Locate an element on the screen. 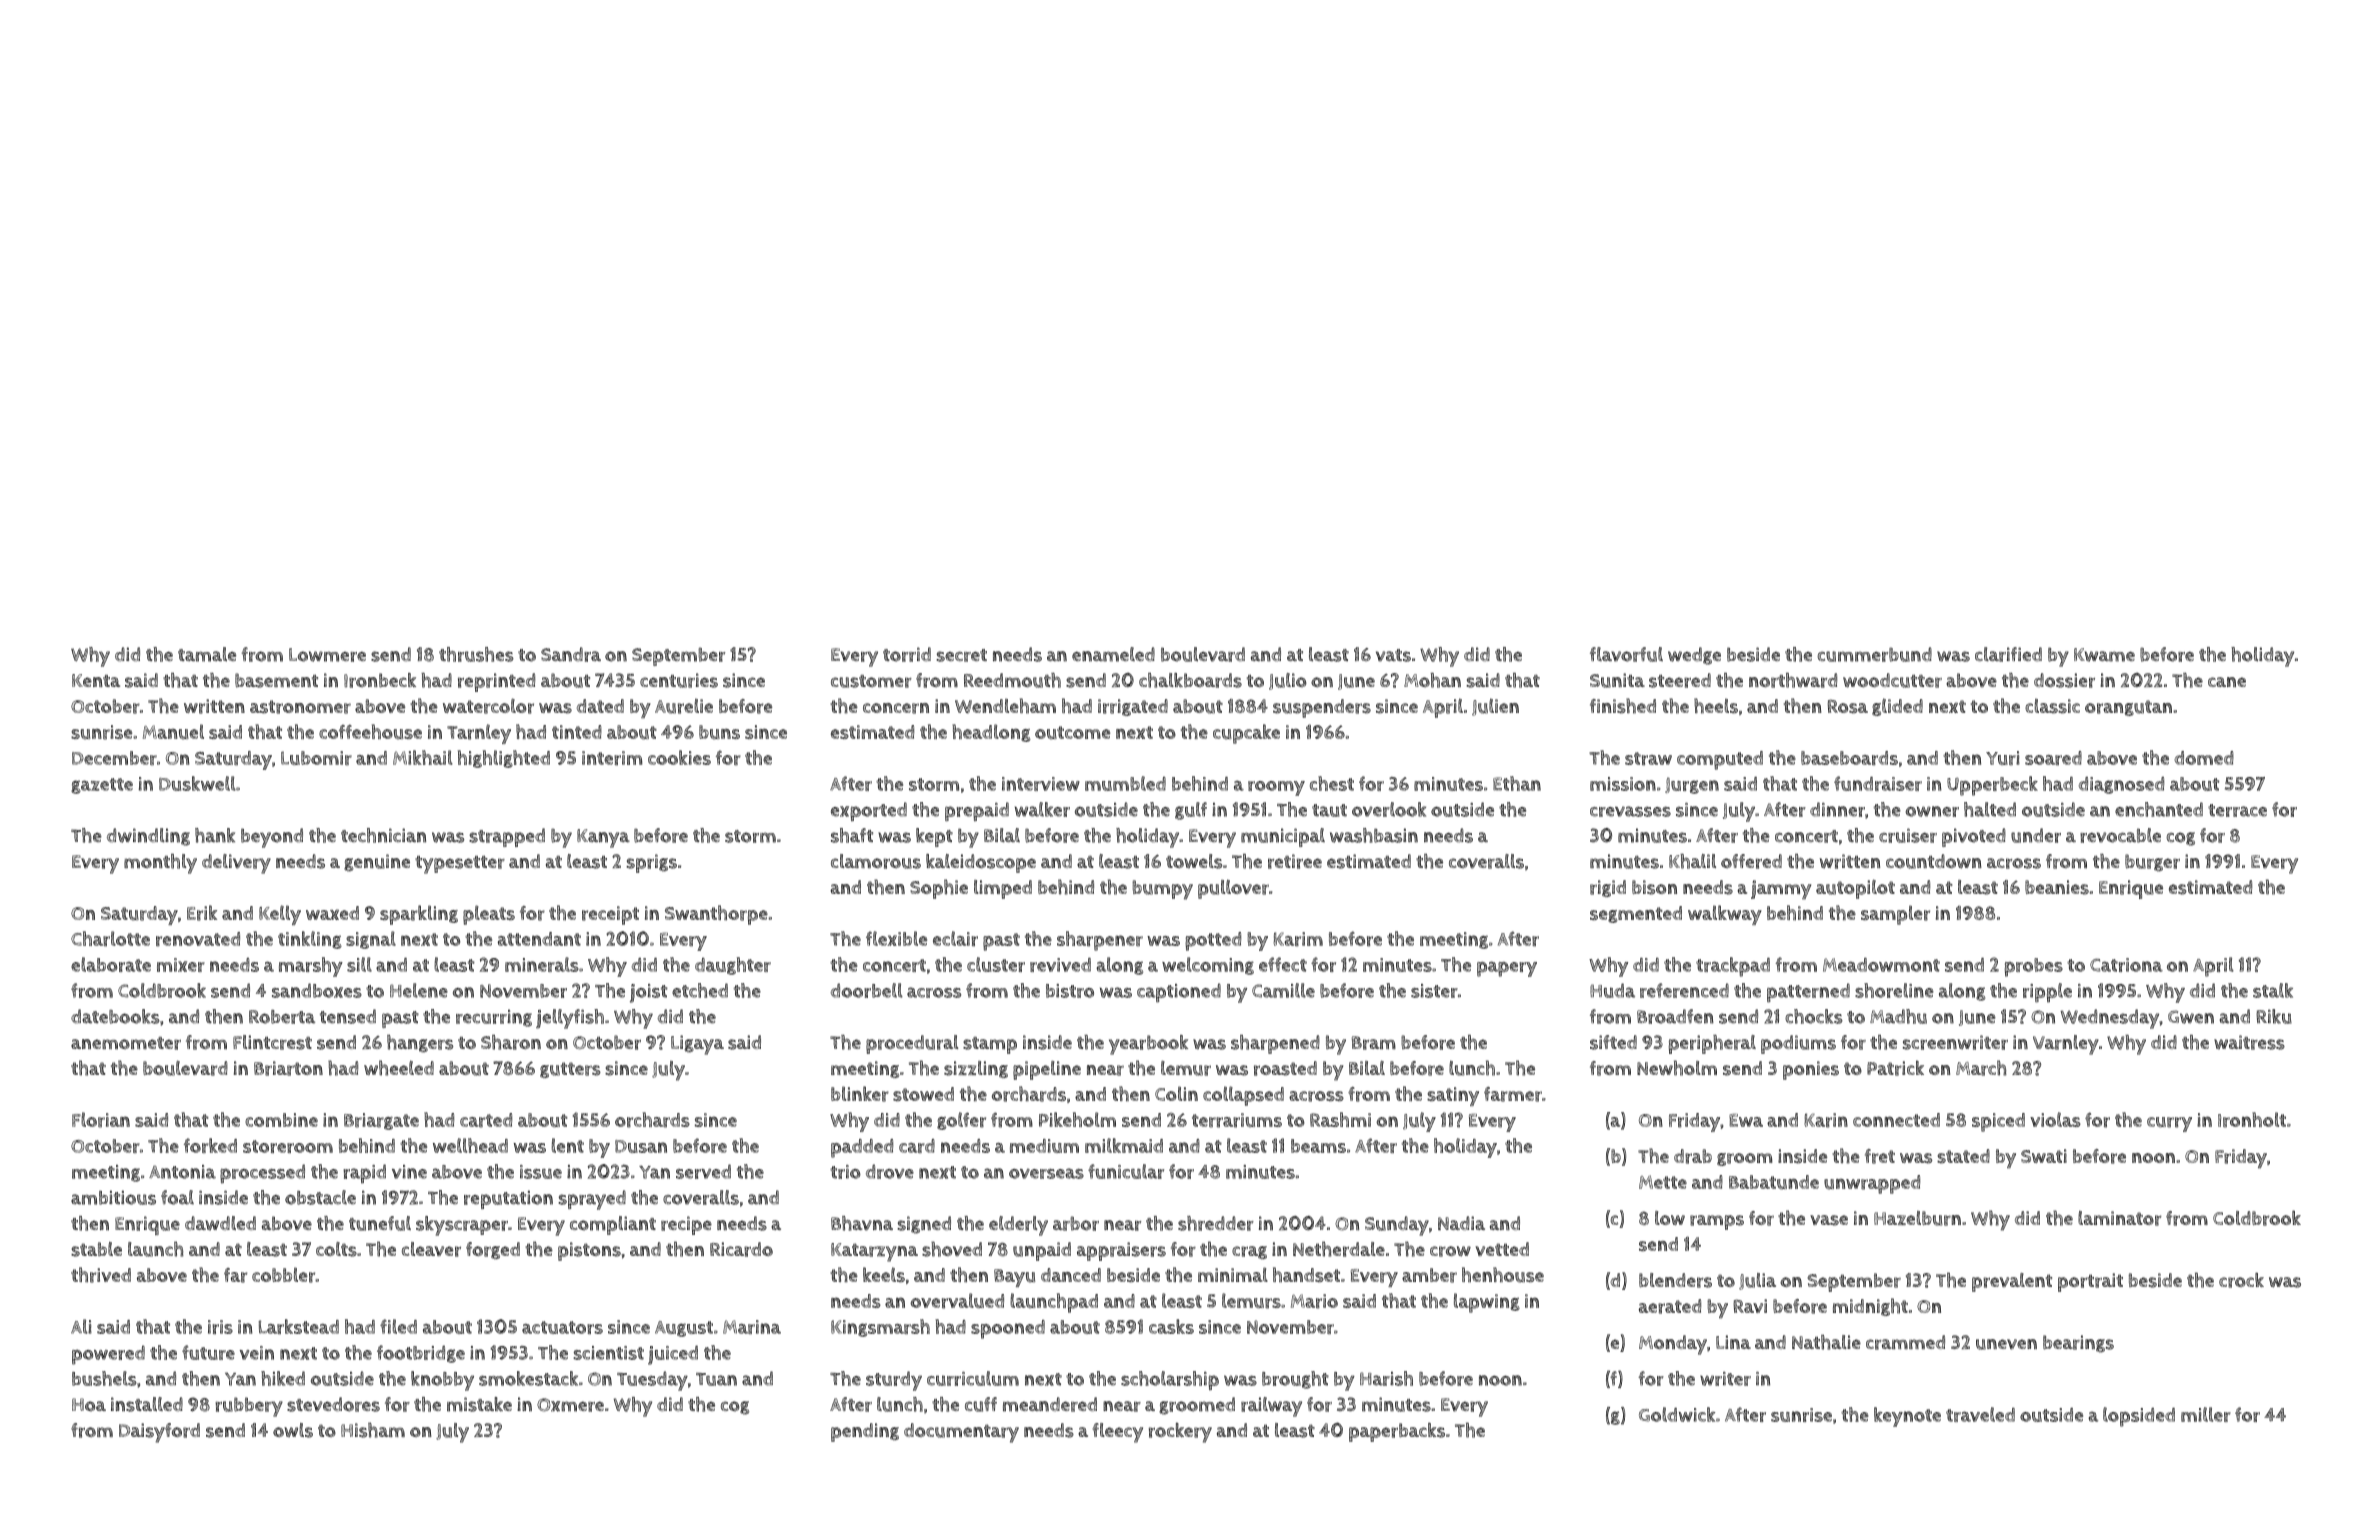  dated is located at coordinates (600, 706).
